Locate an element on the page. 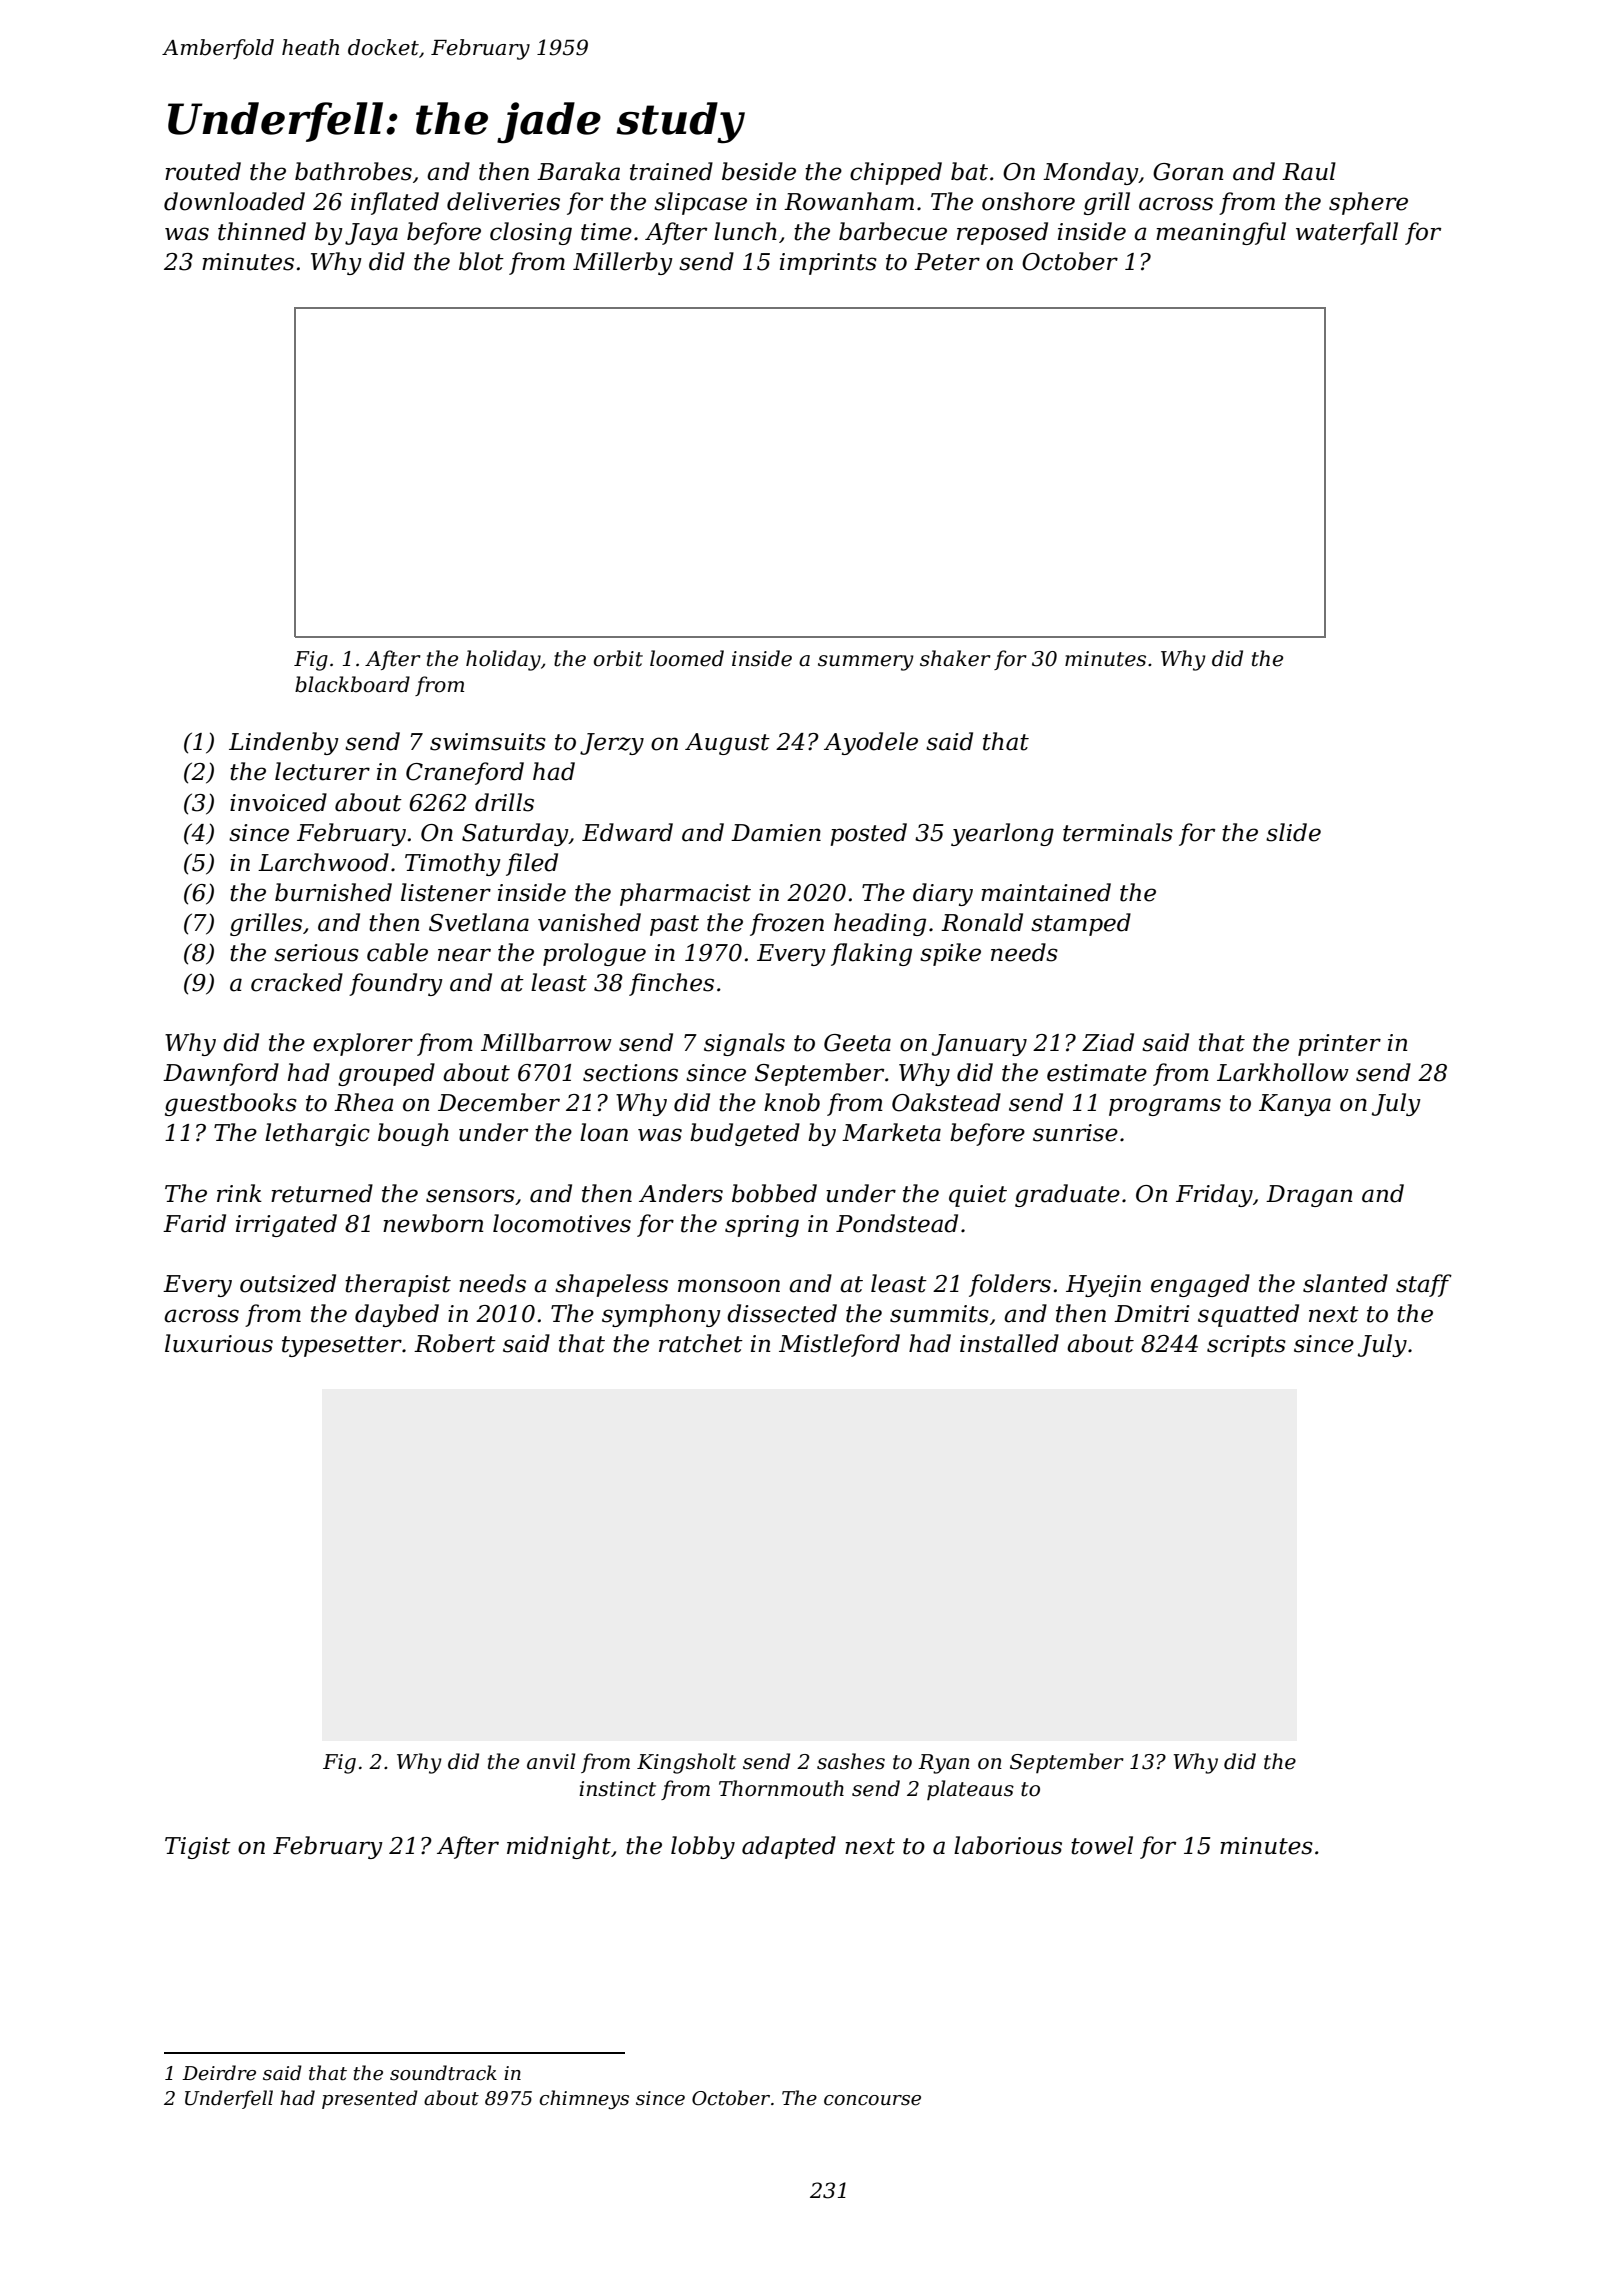  luxurious is located at coordinates (219, 1343).
